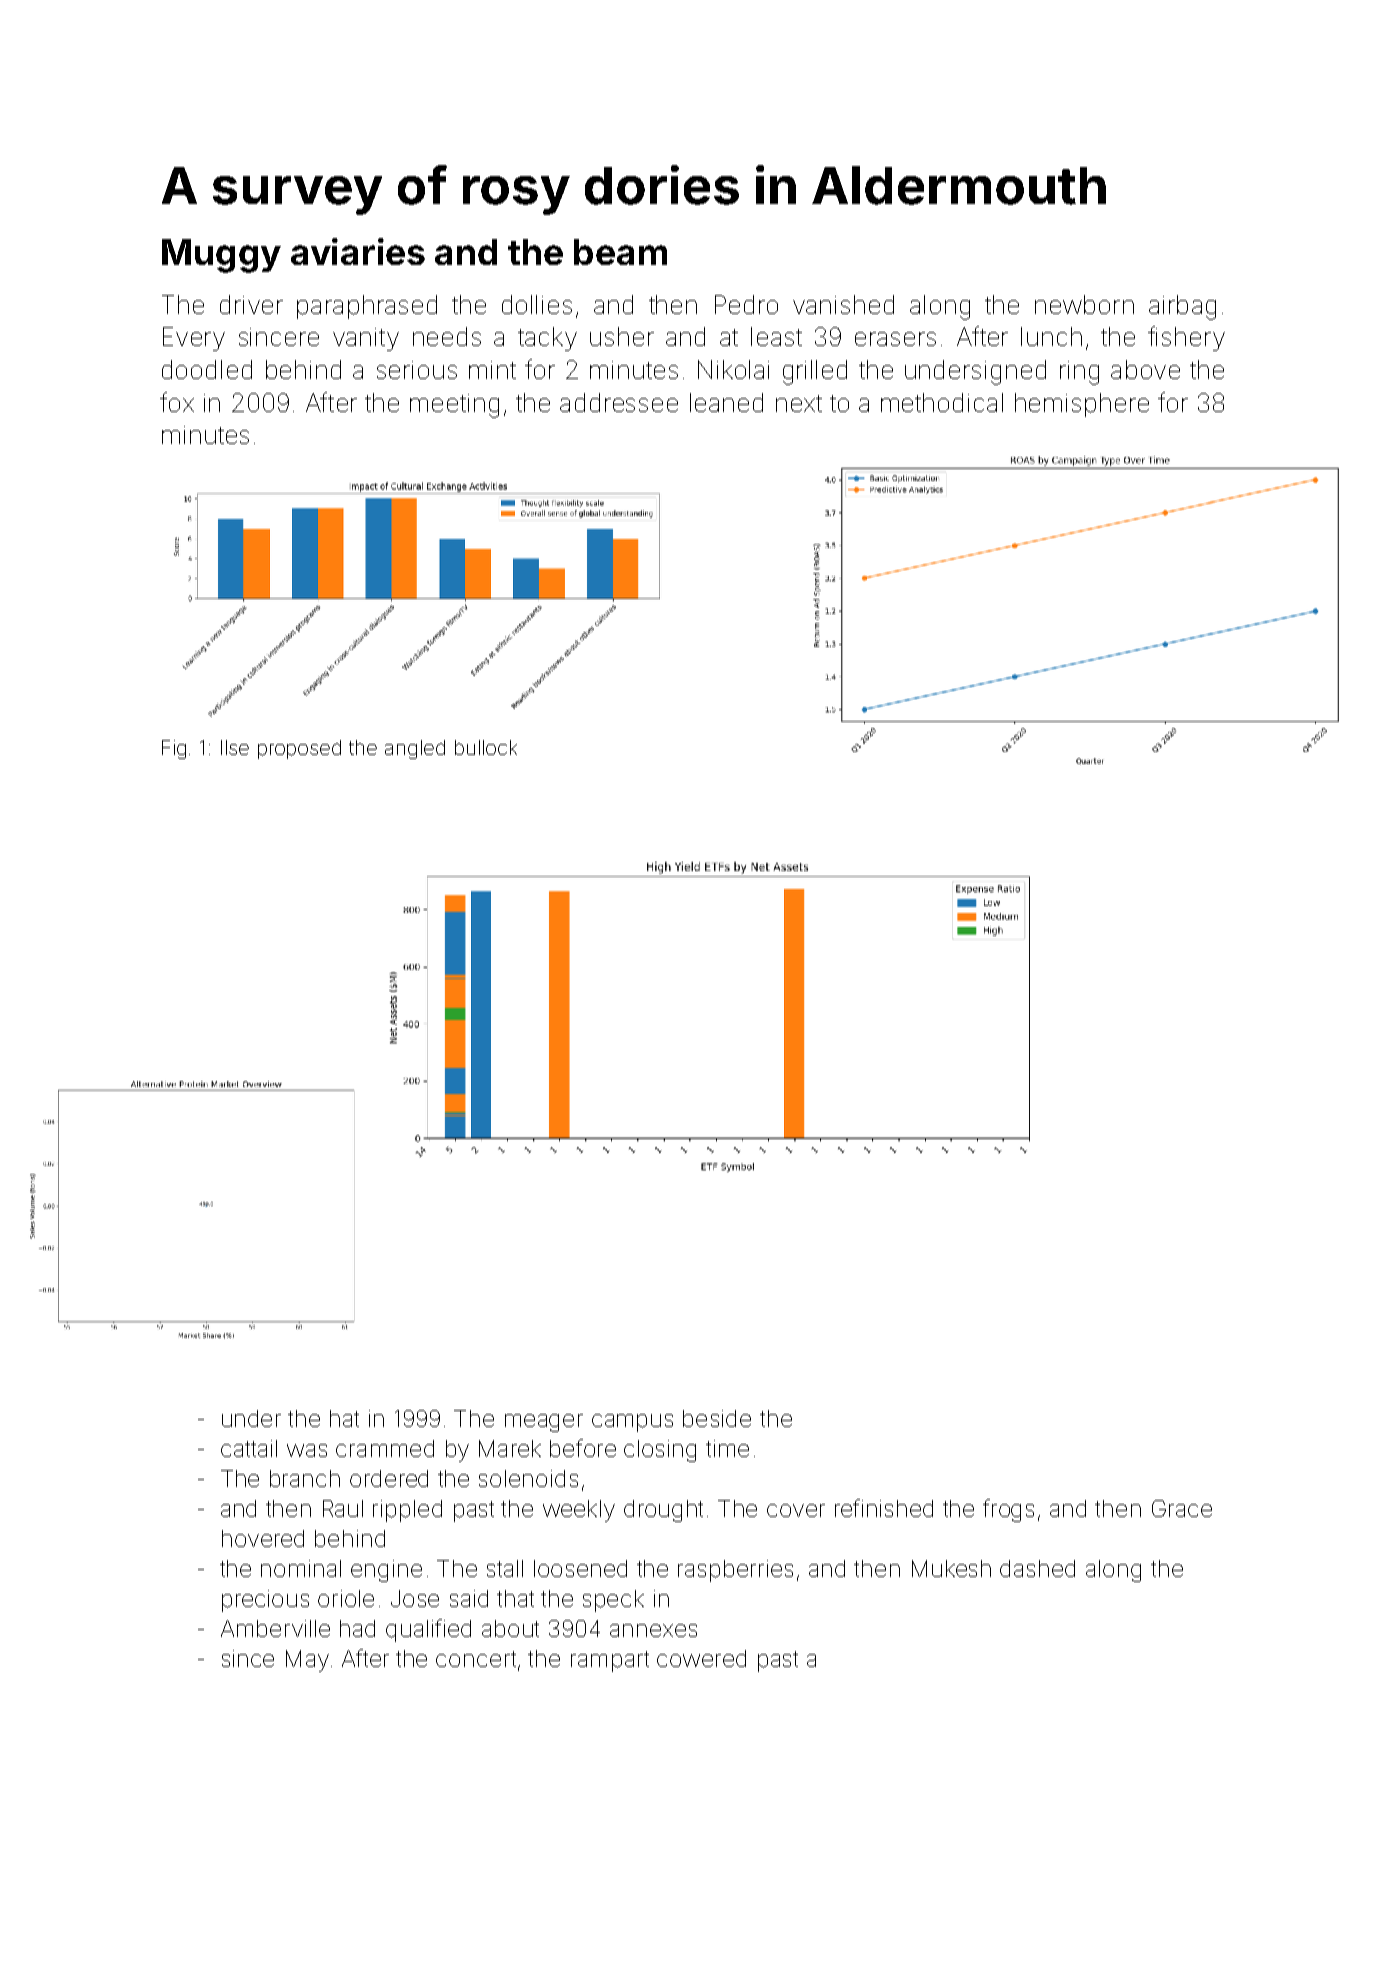  What do you see at coordinates (951, 1568) in the screenshot?
I see `Mukesh` at bounding box center [951, 1568].
